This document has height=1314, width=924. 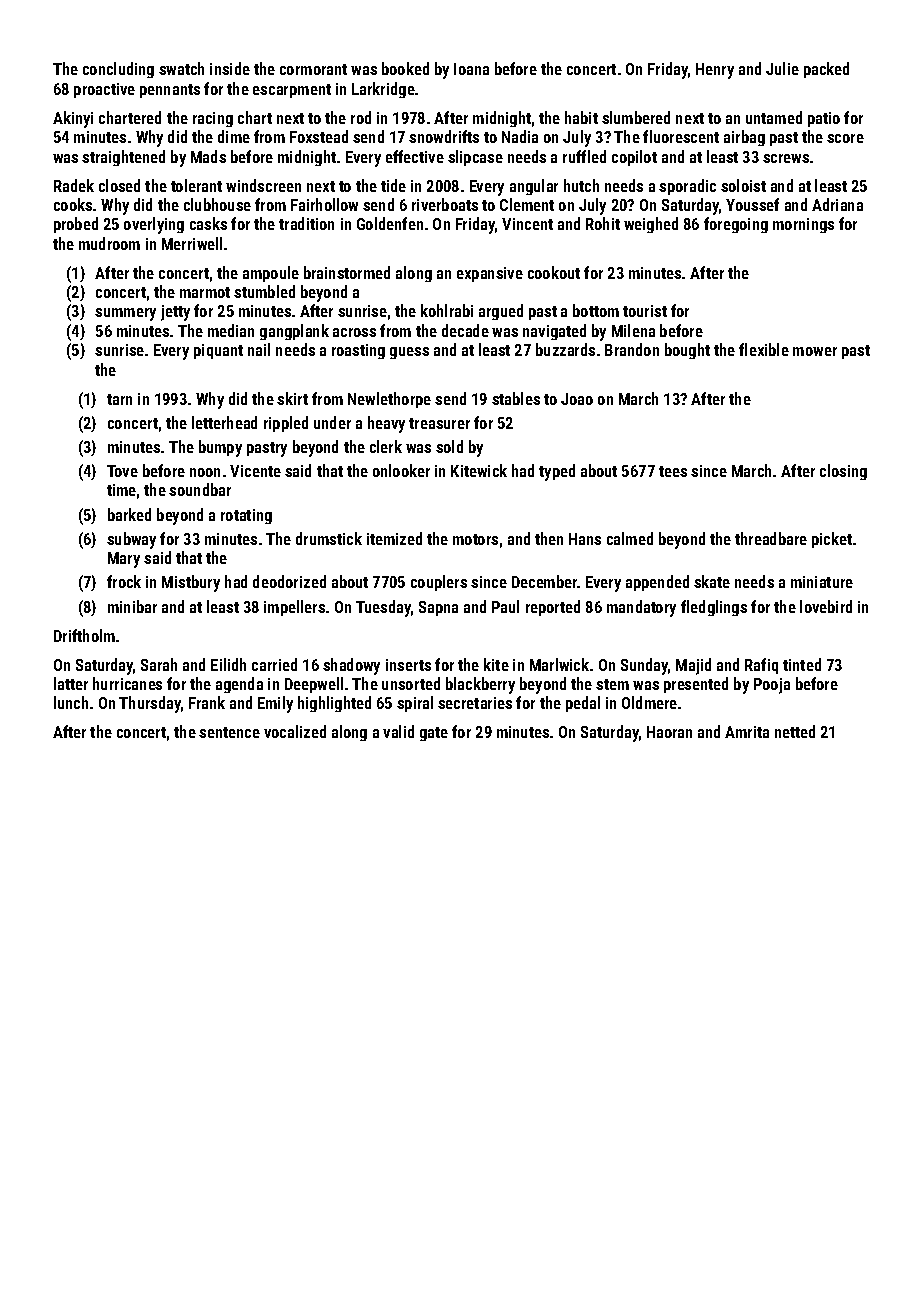 I want to click on flexible, so click(x=764, y=349).
